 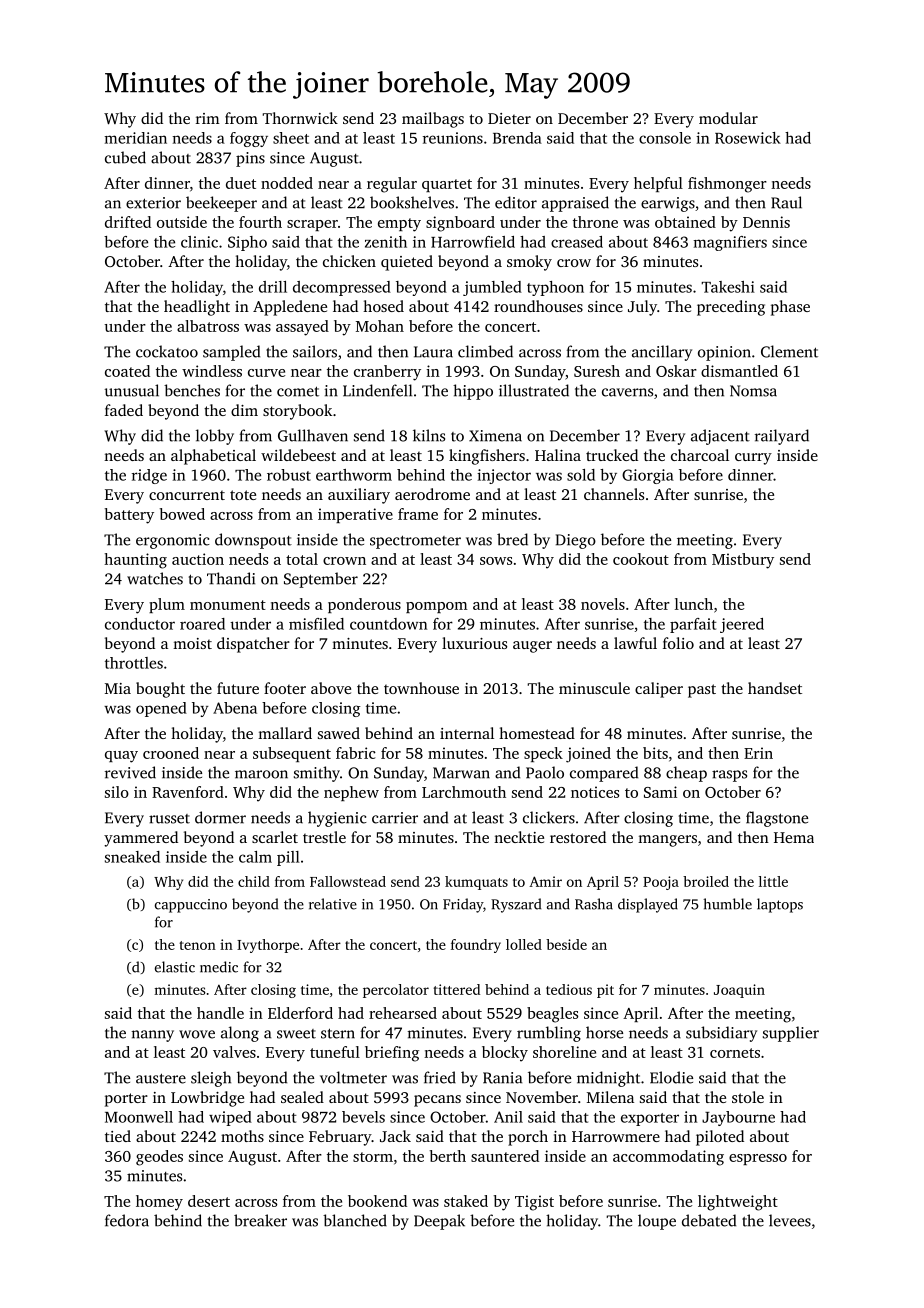 I want to click on mailbags, so click(x=433, y=120).
